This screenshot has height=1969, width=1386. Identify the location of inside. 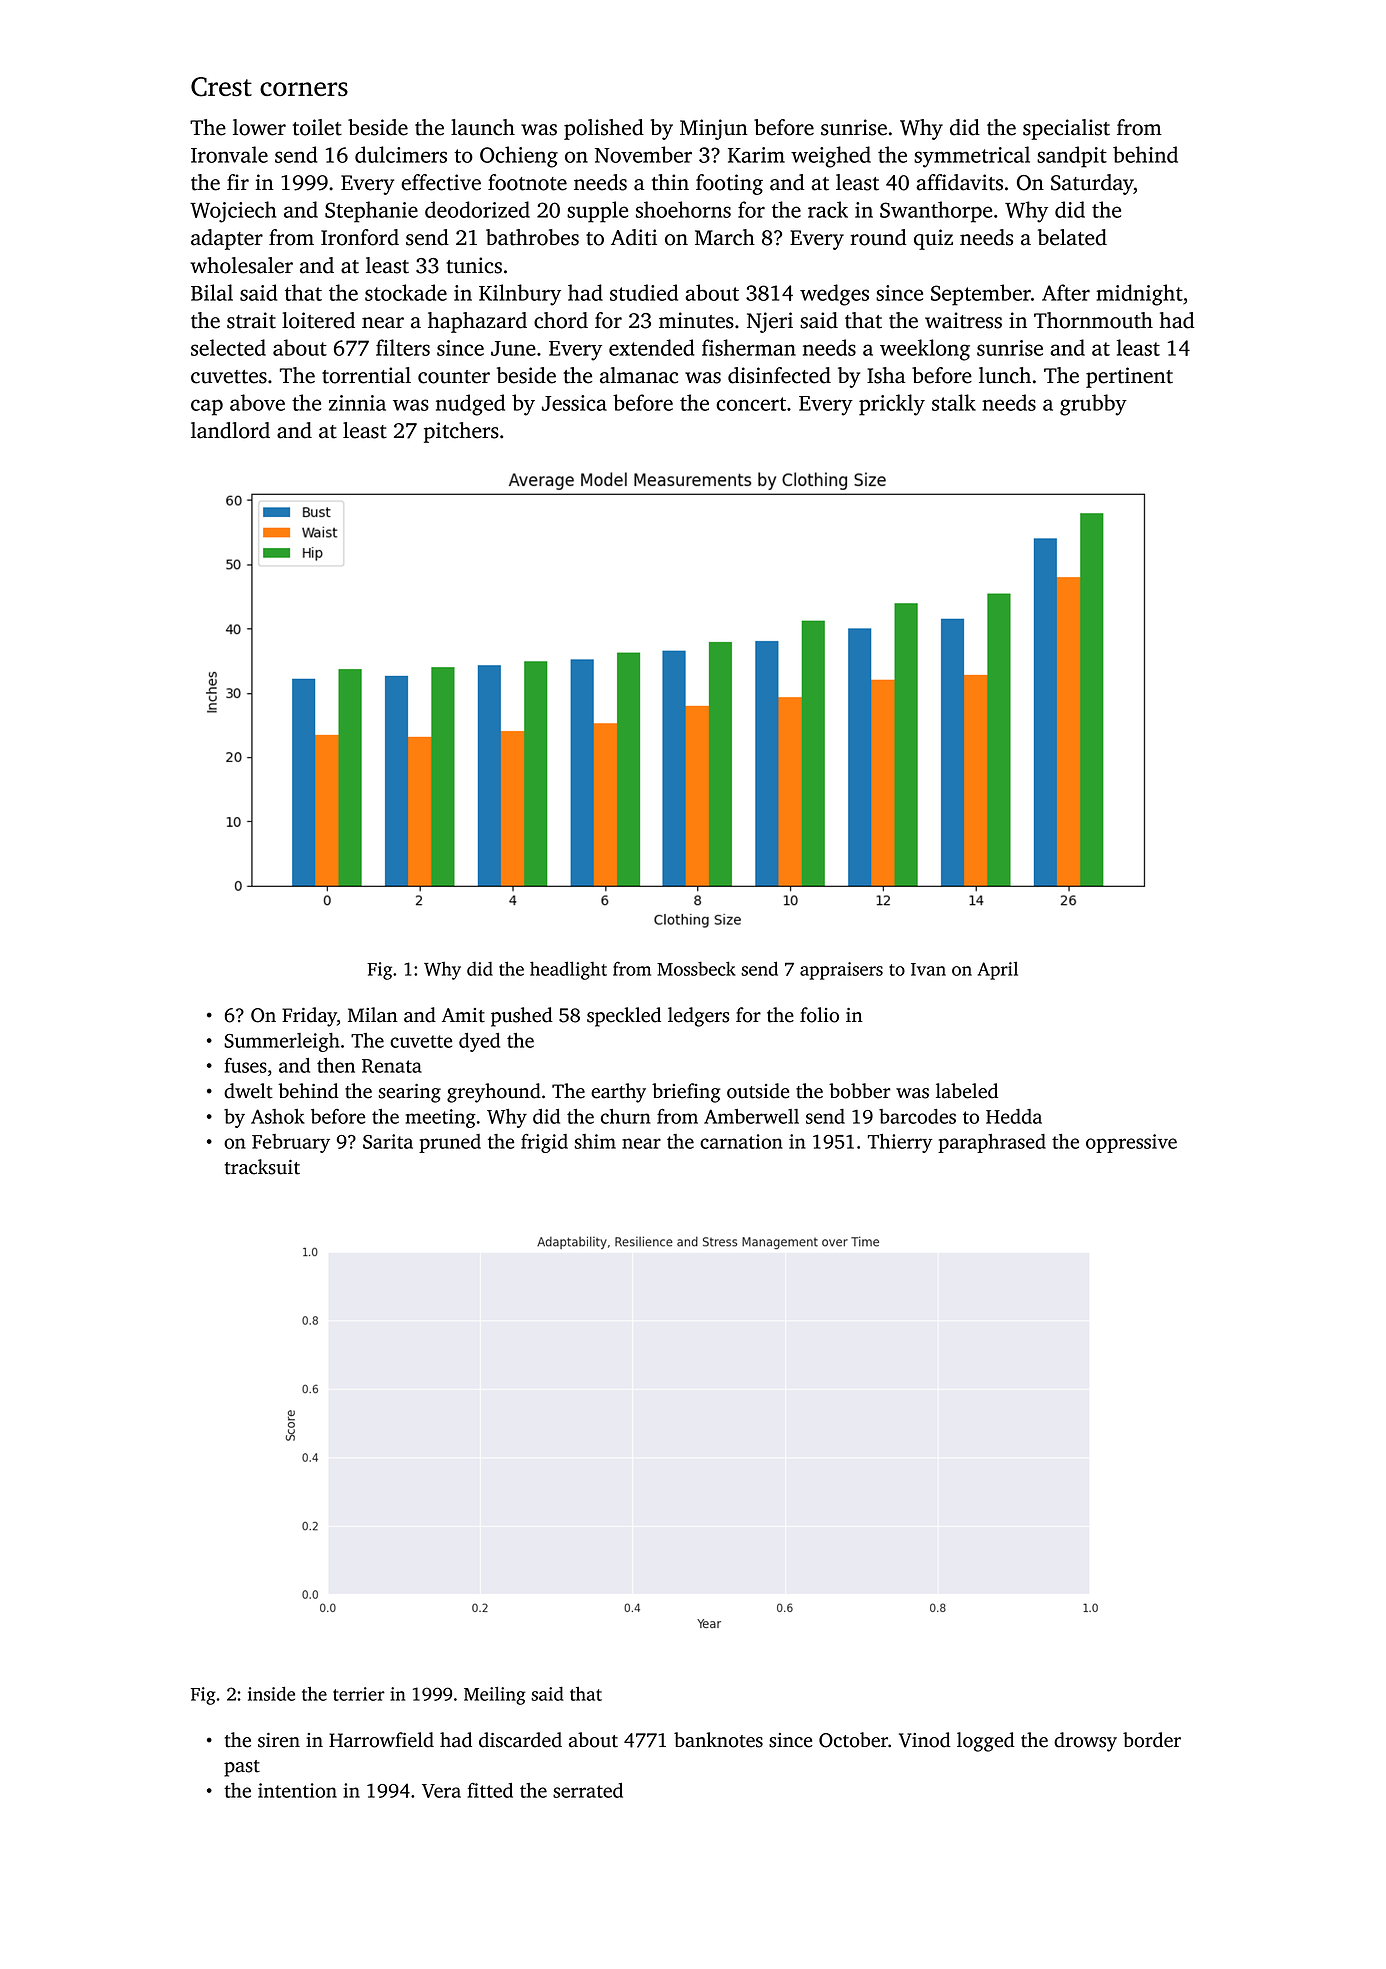
(271, 1693).
